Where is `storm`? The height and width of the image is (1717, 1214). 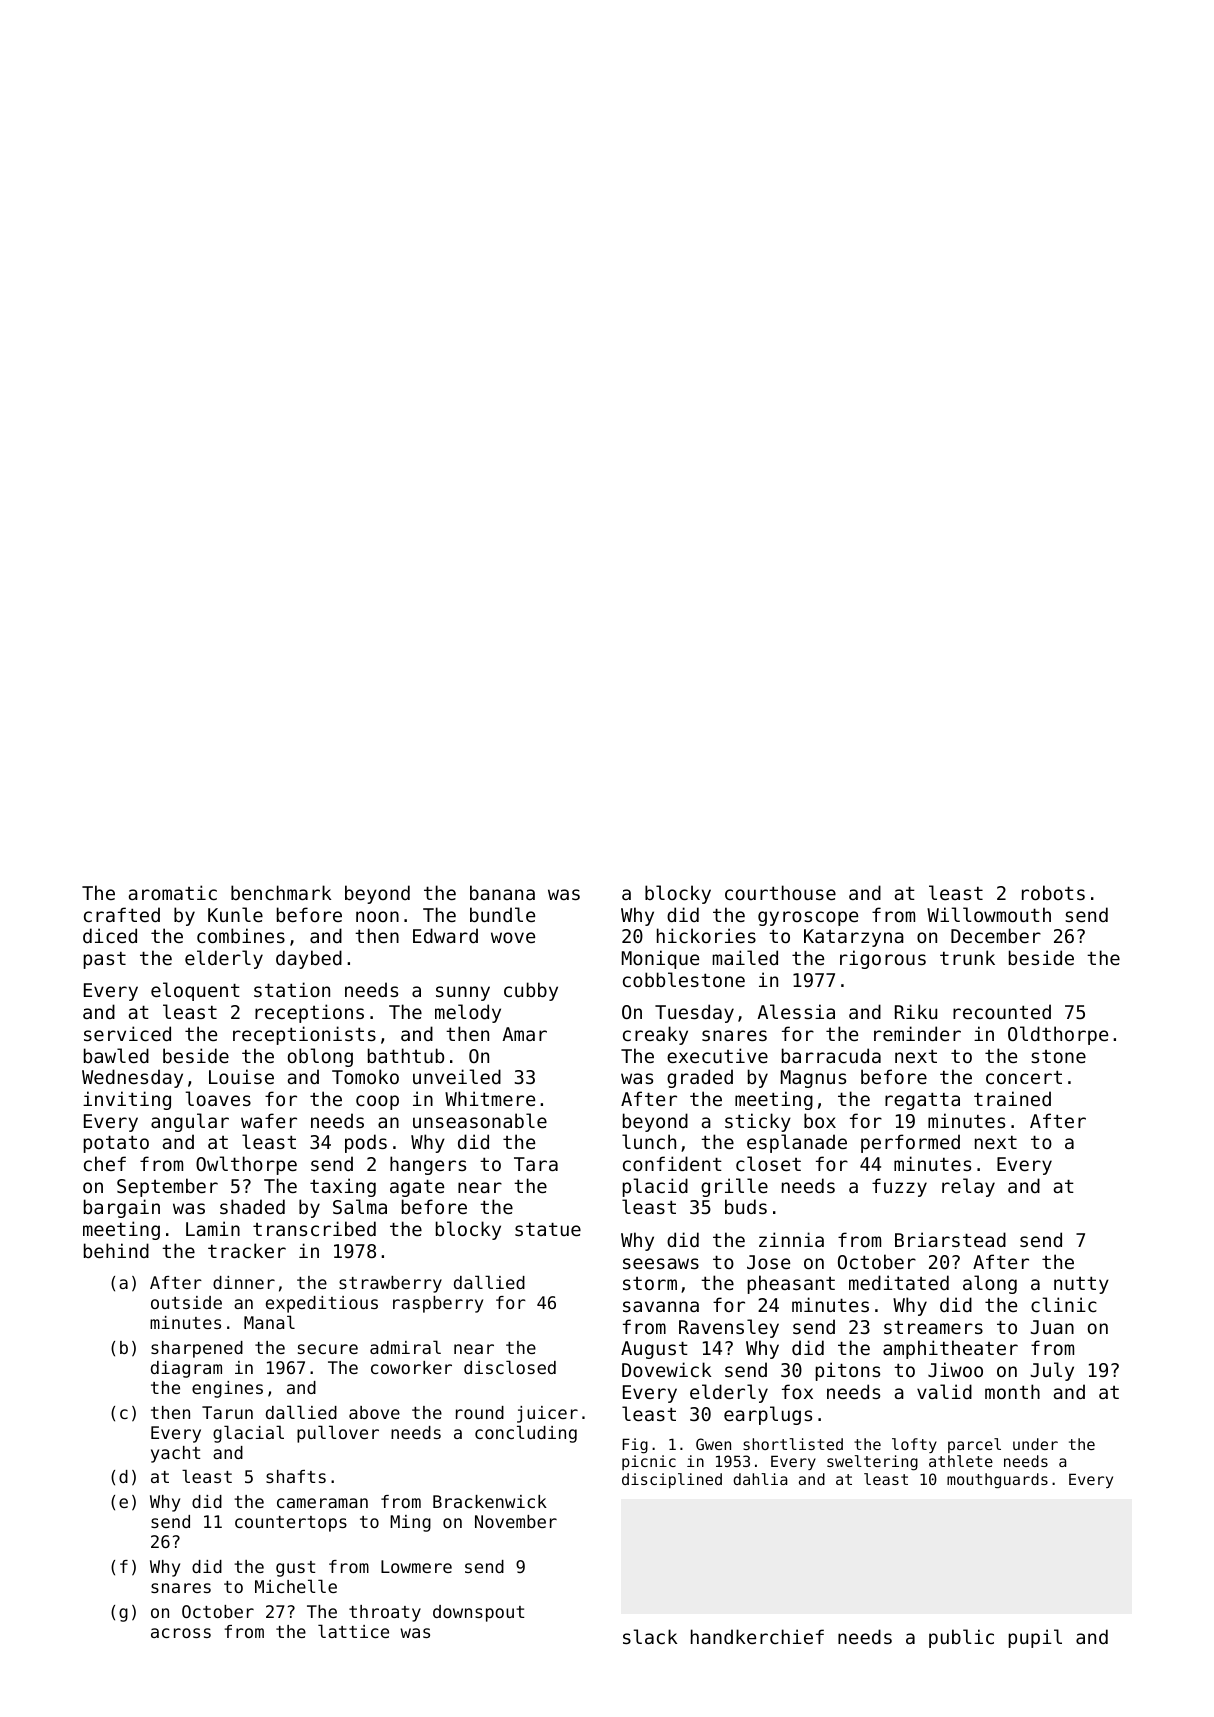 storm is located at coordinates (650, 1283).
